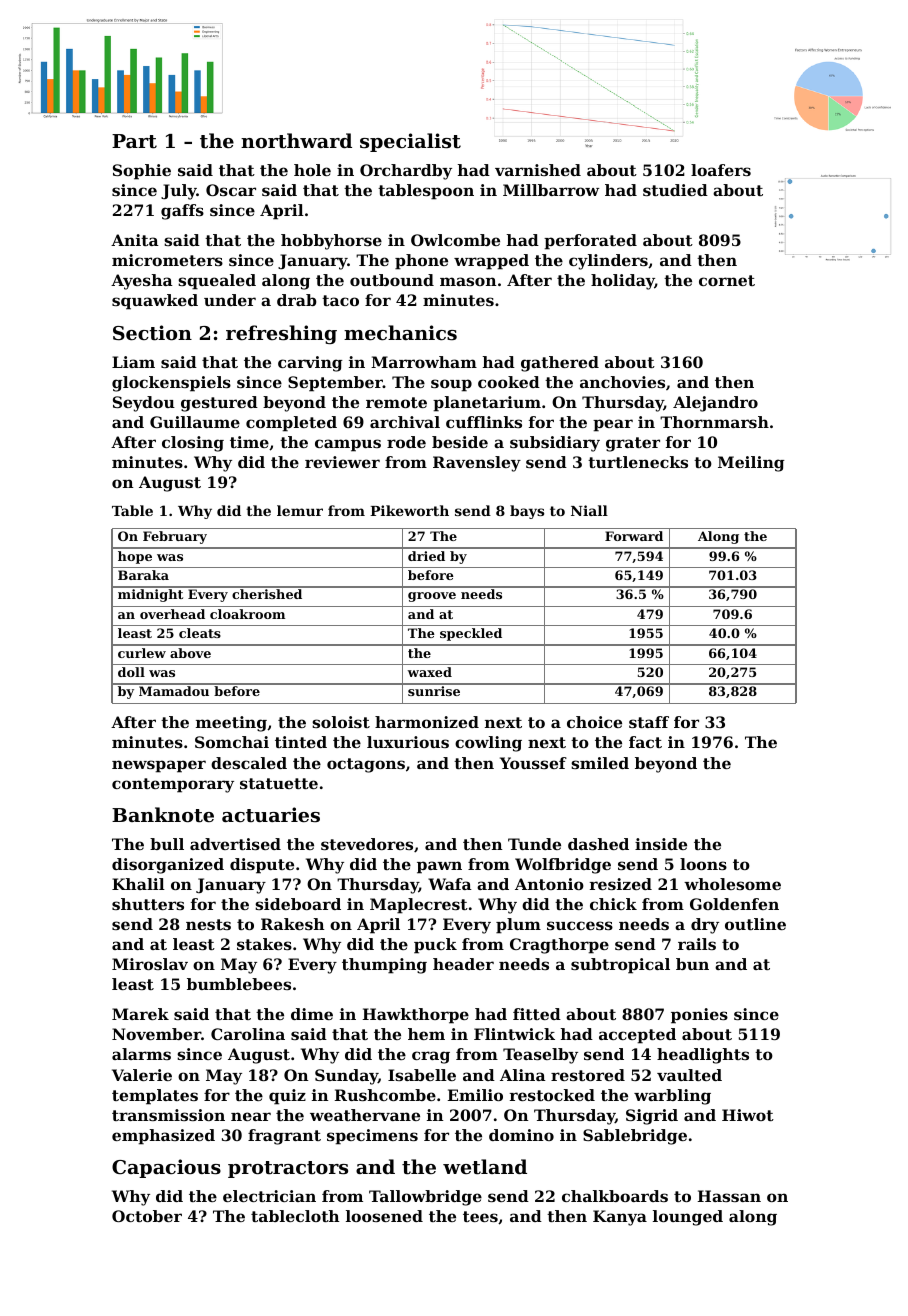 The image size is (908, 1316). I want to click on tees, so click(480, 1216).
